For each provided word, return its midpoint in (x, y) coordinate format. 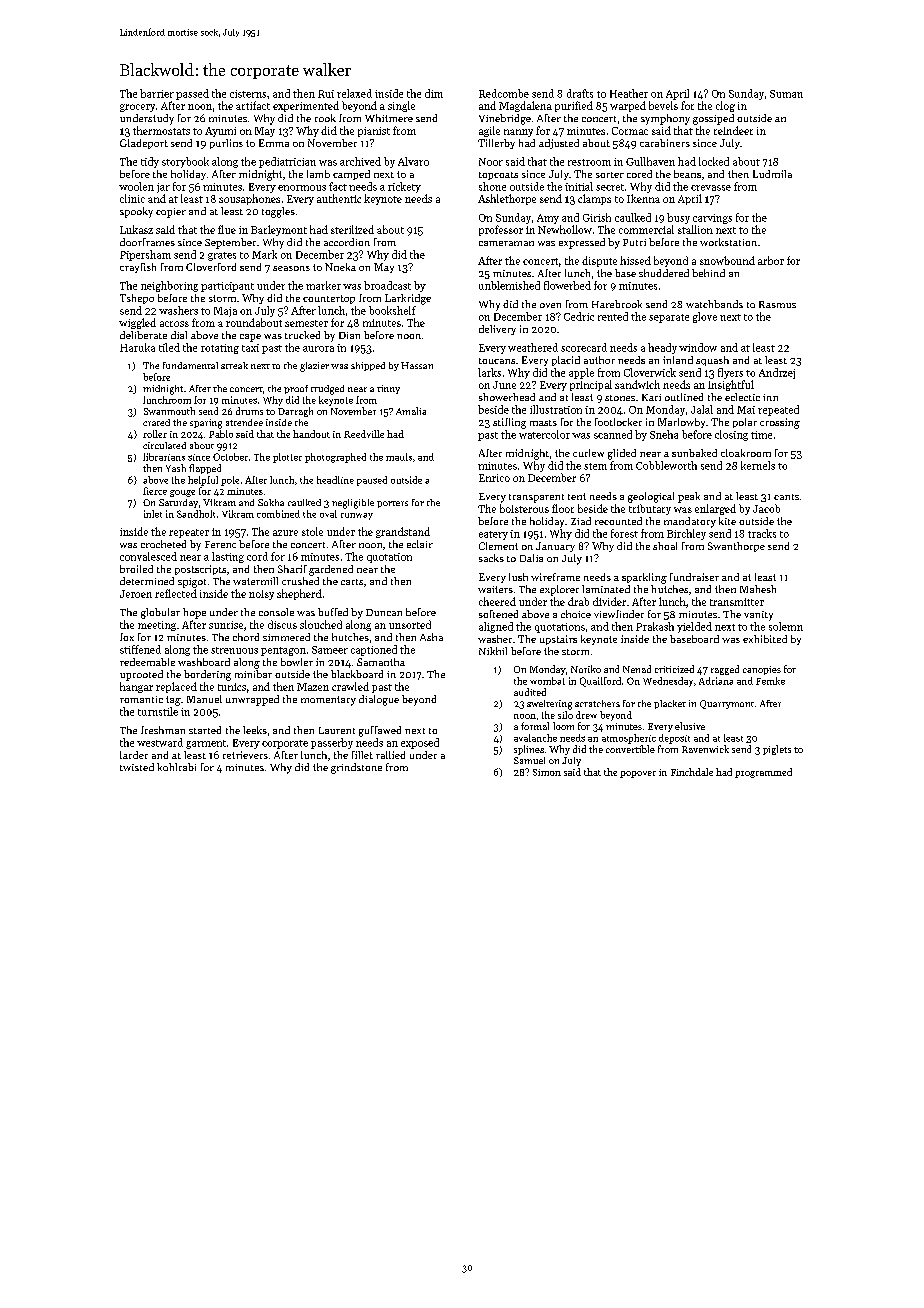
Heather (629, 93)
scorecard (584, 347)
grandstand (403, 532)
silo (565, 715)
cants (786, 497)
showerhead (507, 397)
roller (155, 434)
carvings (712, 219)
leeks (255, 730)
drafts (580, 93)
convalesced (148, 556)
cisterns (248, 94)
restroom (589, 162)
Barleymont (279, 230)
